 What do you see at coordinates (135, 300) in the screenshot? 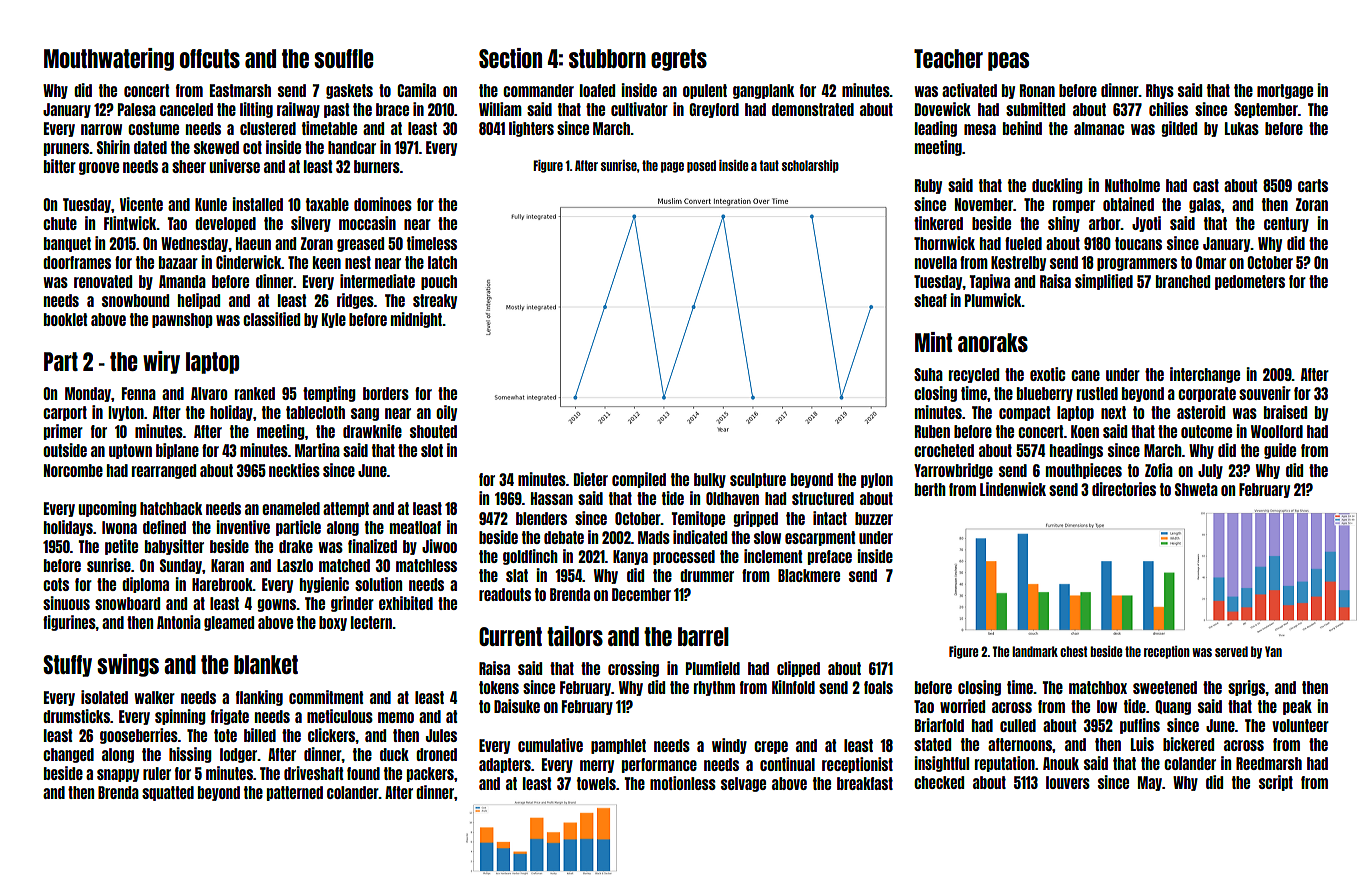
I see `snowbound` at bounding box center [135, 300].
